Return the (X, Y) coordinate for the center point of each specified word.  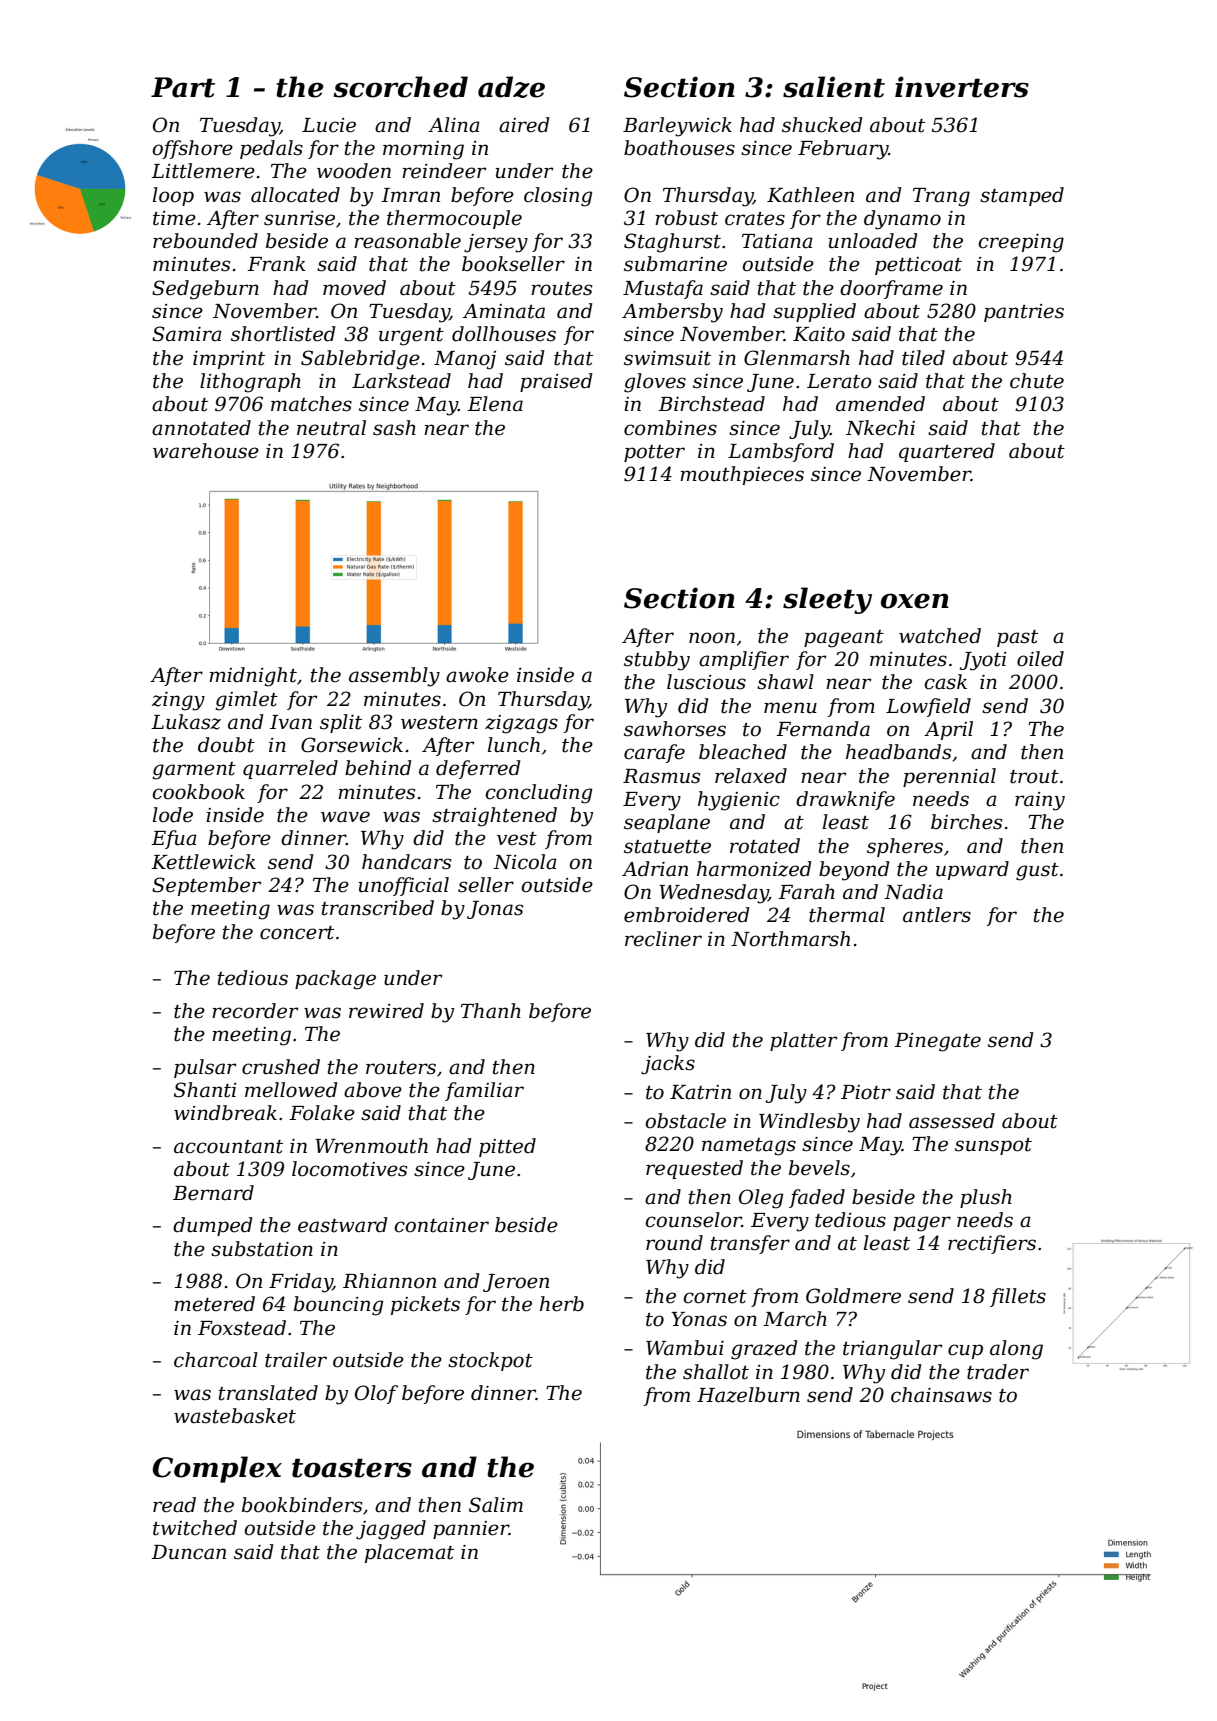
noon (712, 638)
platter (803, 1041)
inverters (962, 87)
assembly (394, 677)
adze (511, 87)
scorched (401, 87)
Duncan (188, 1552)
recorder (255, 1011)
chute (1037, 381)
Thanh (491, 1011)
